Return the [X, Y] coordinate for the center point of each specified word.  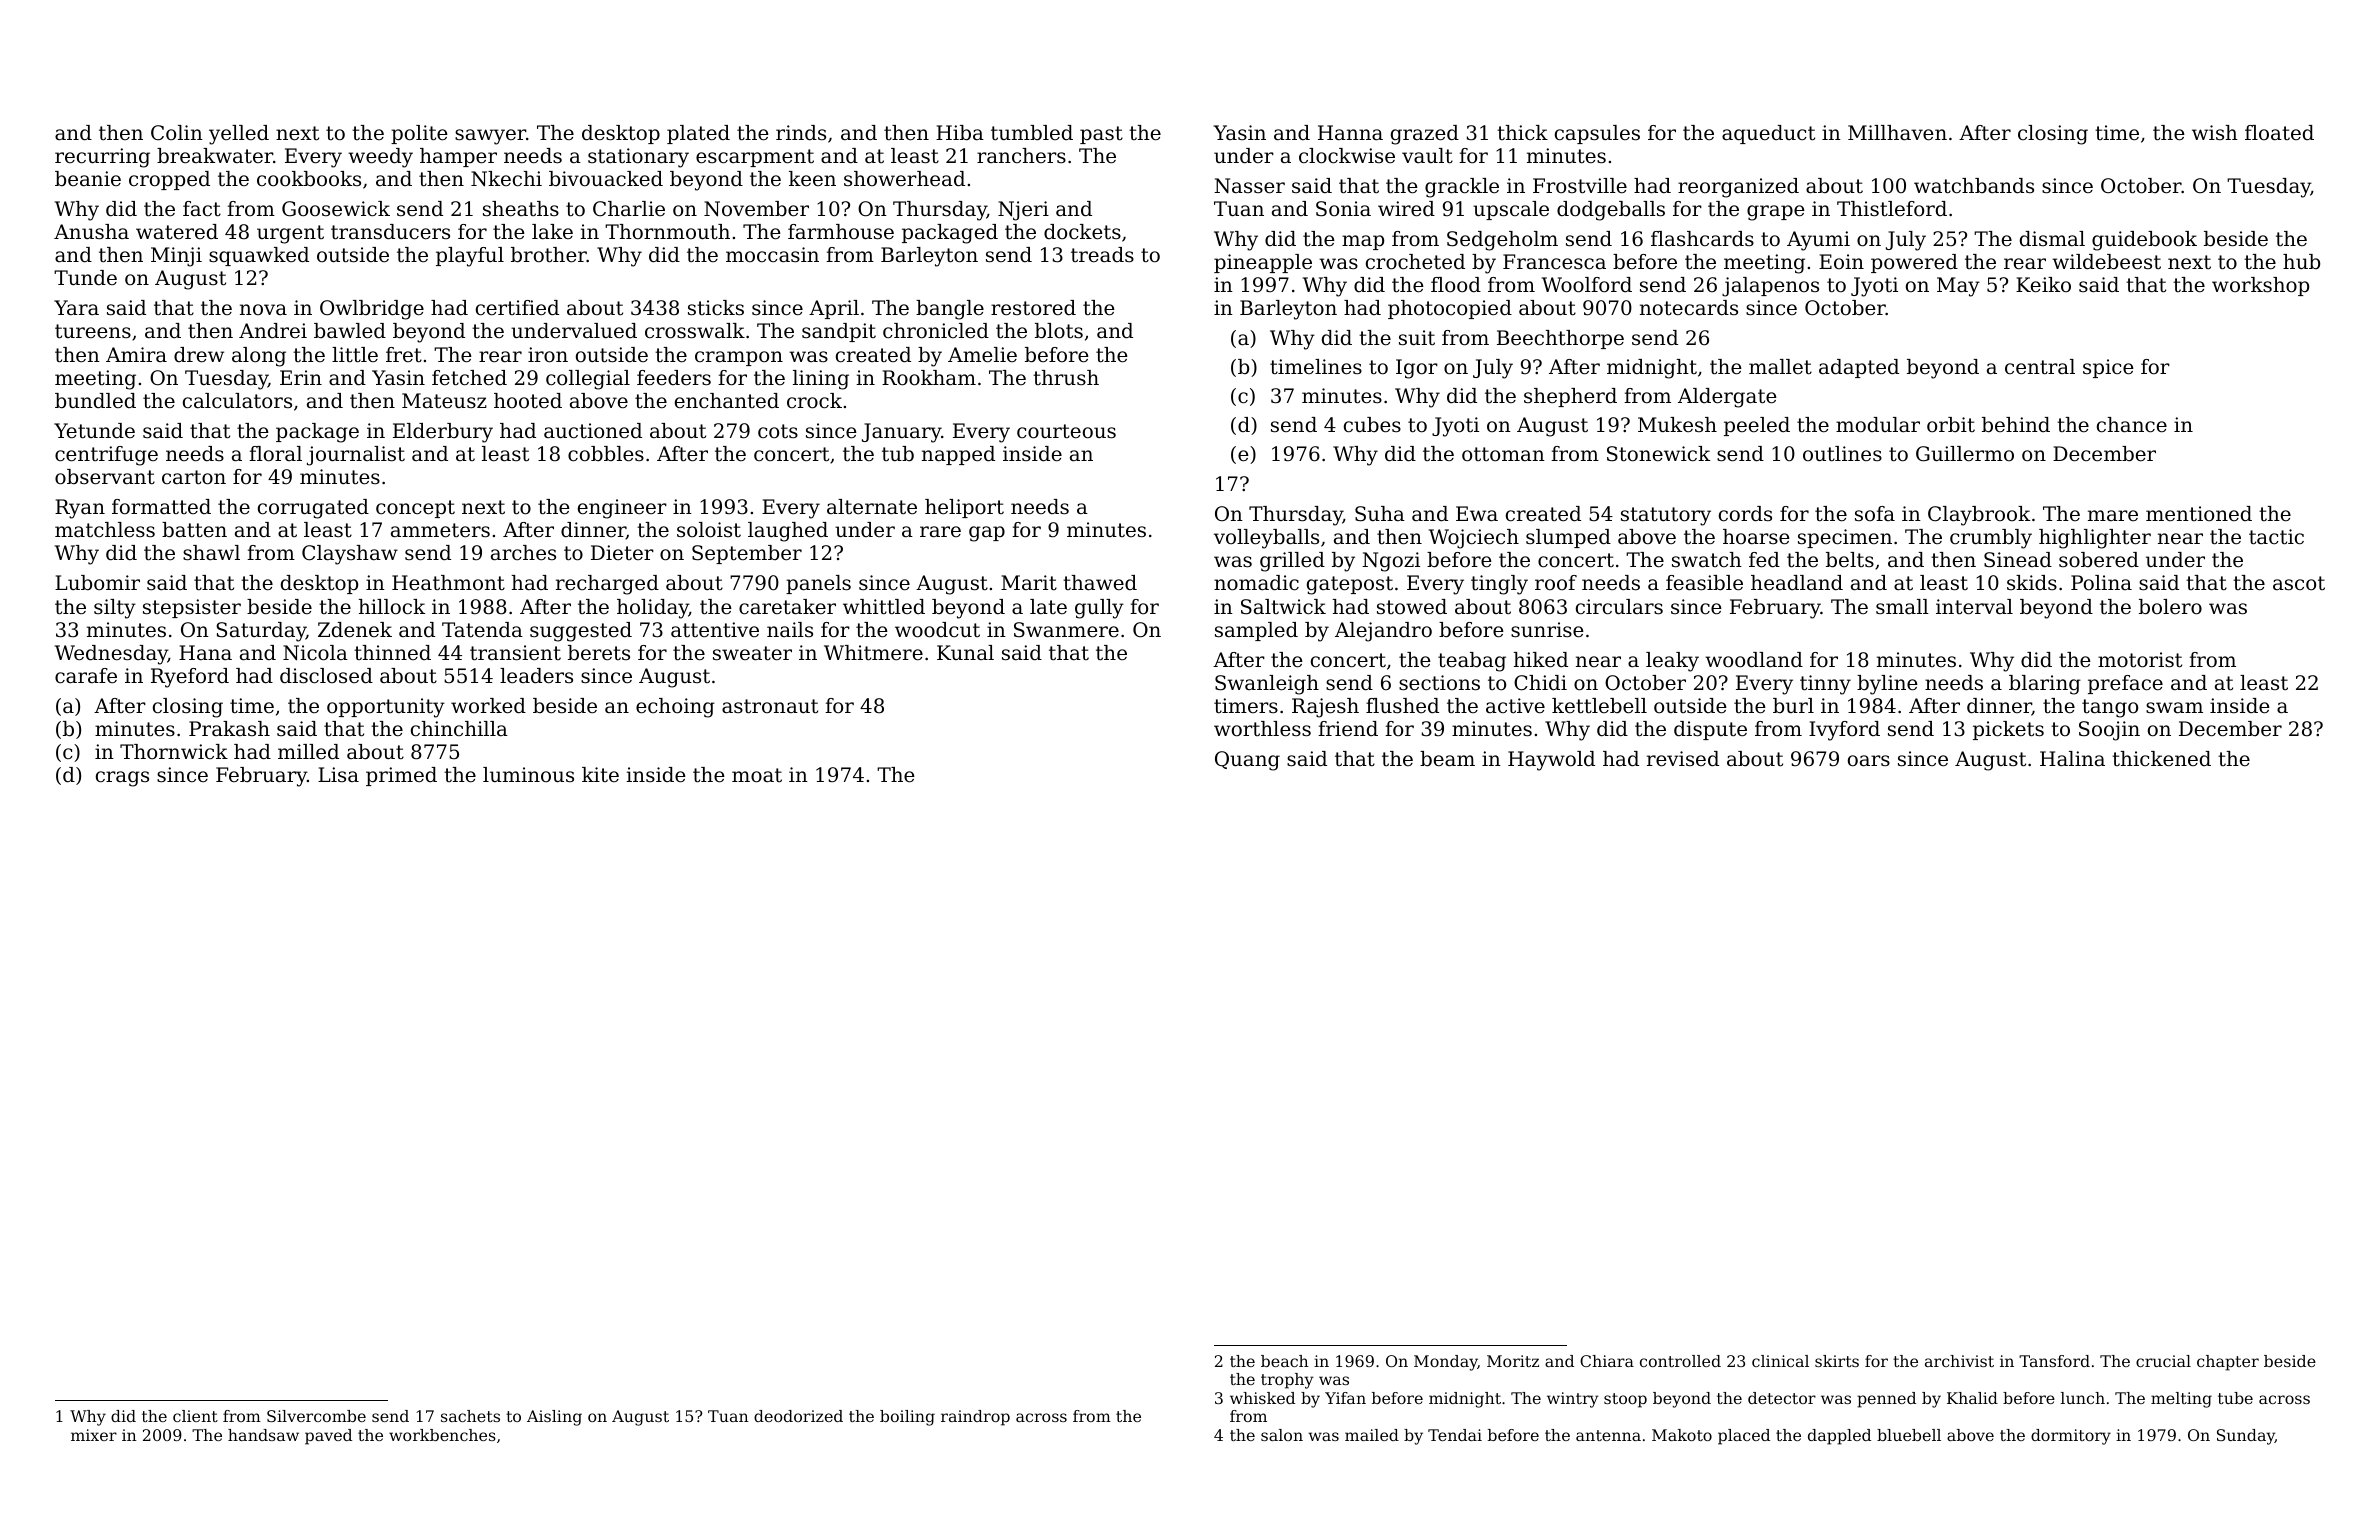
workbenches [442, 1435]
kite [600, 774]
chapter [2228, 1363]
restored [1033, 308]
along [259, 357]
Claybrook [1979, 516]
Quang [1247, 761]
